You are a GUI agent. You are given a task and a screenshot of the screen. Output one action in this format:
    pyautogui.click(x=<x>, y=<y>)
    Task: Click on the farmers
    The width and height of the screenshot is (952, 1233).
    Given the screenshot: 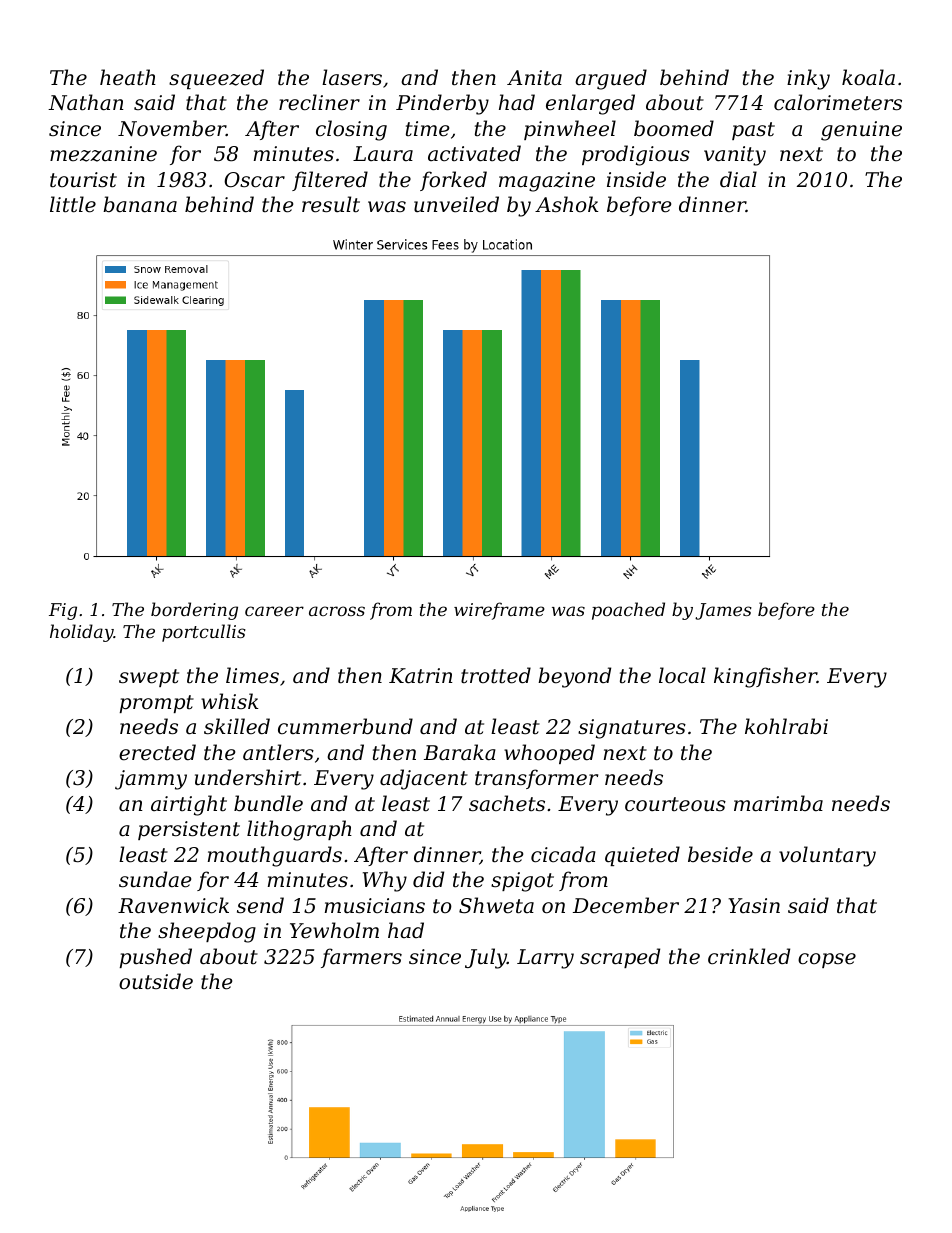 What is the action you would take?
    pyautogui.click(x=361, y=958)
